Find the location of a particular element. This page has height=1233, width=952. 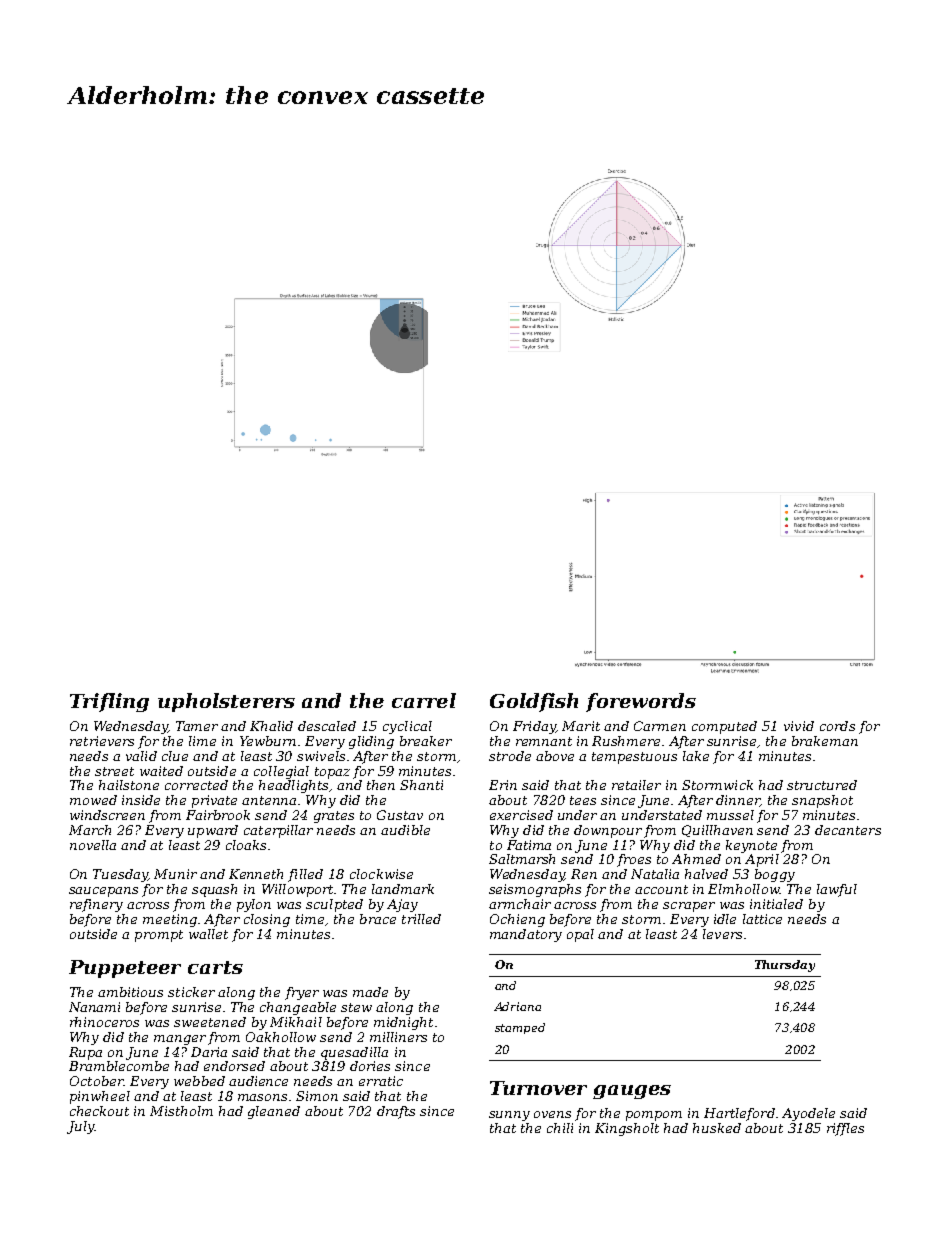

cyclical is located at coordinates (407, 727).
